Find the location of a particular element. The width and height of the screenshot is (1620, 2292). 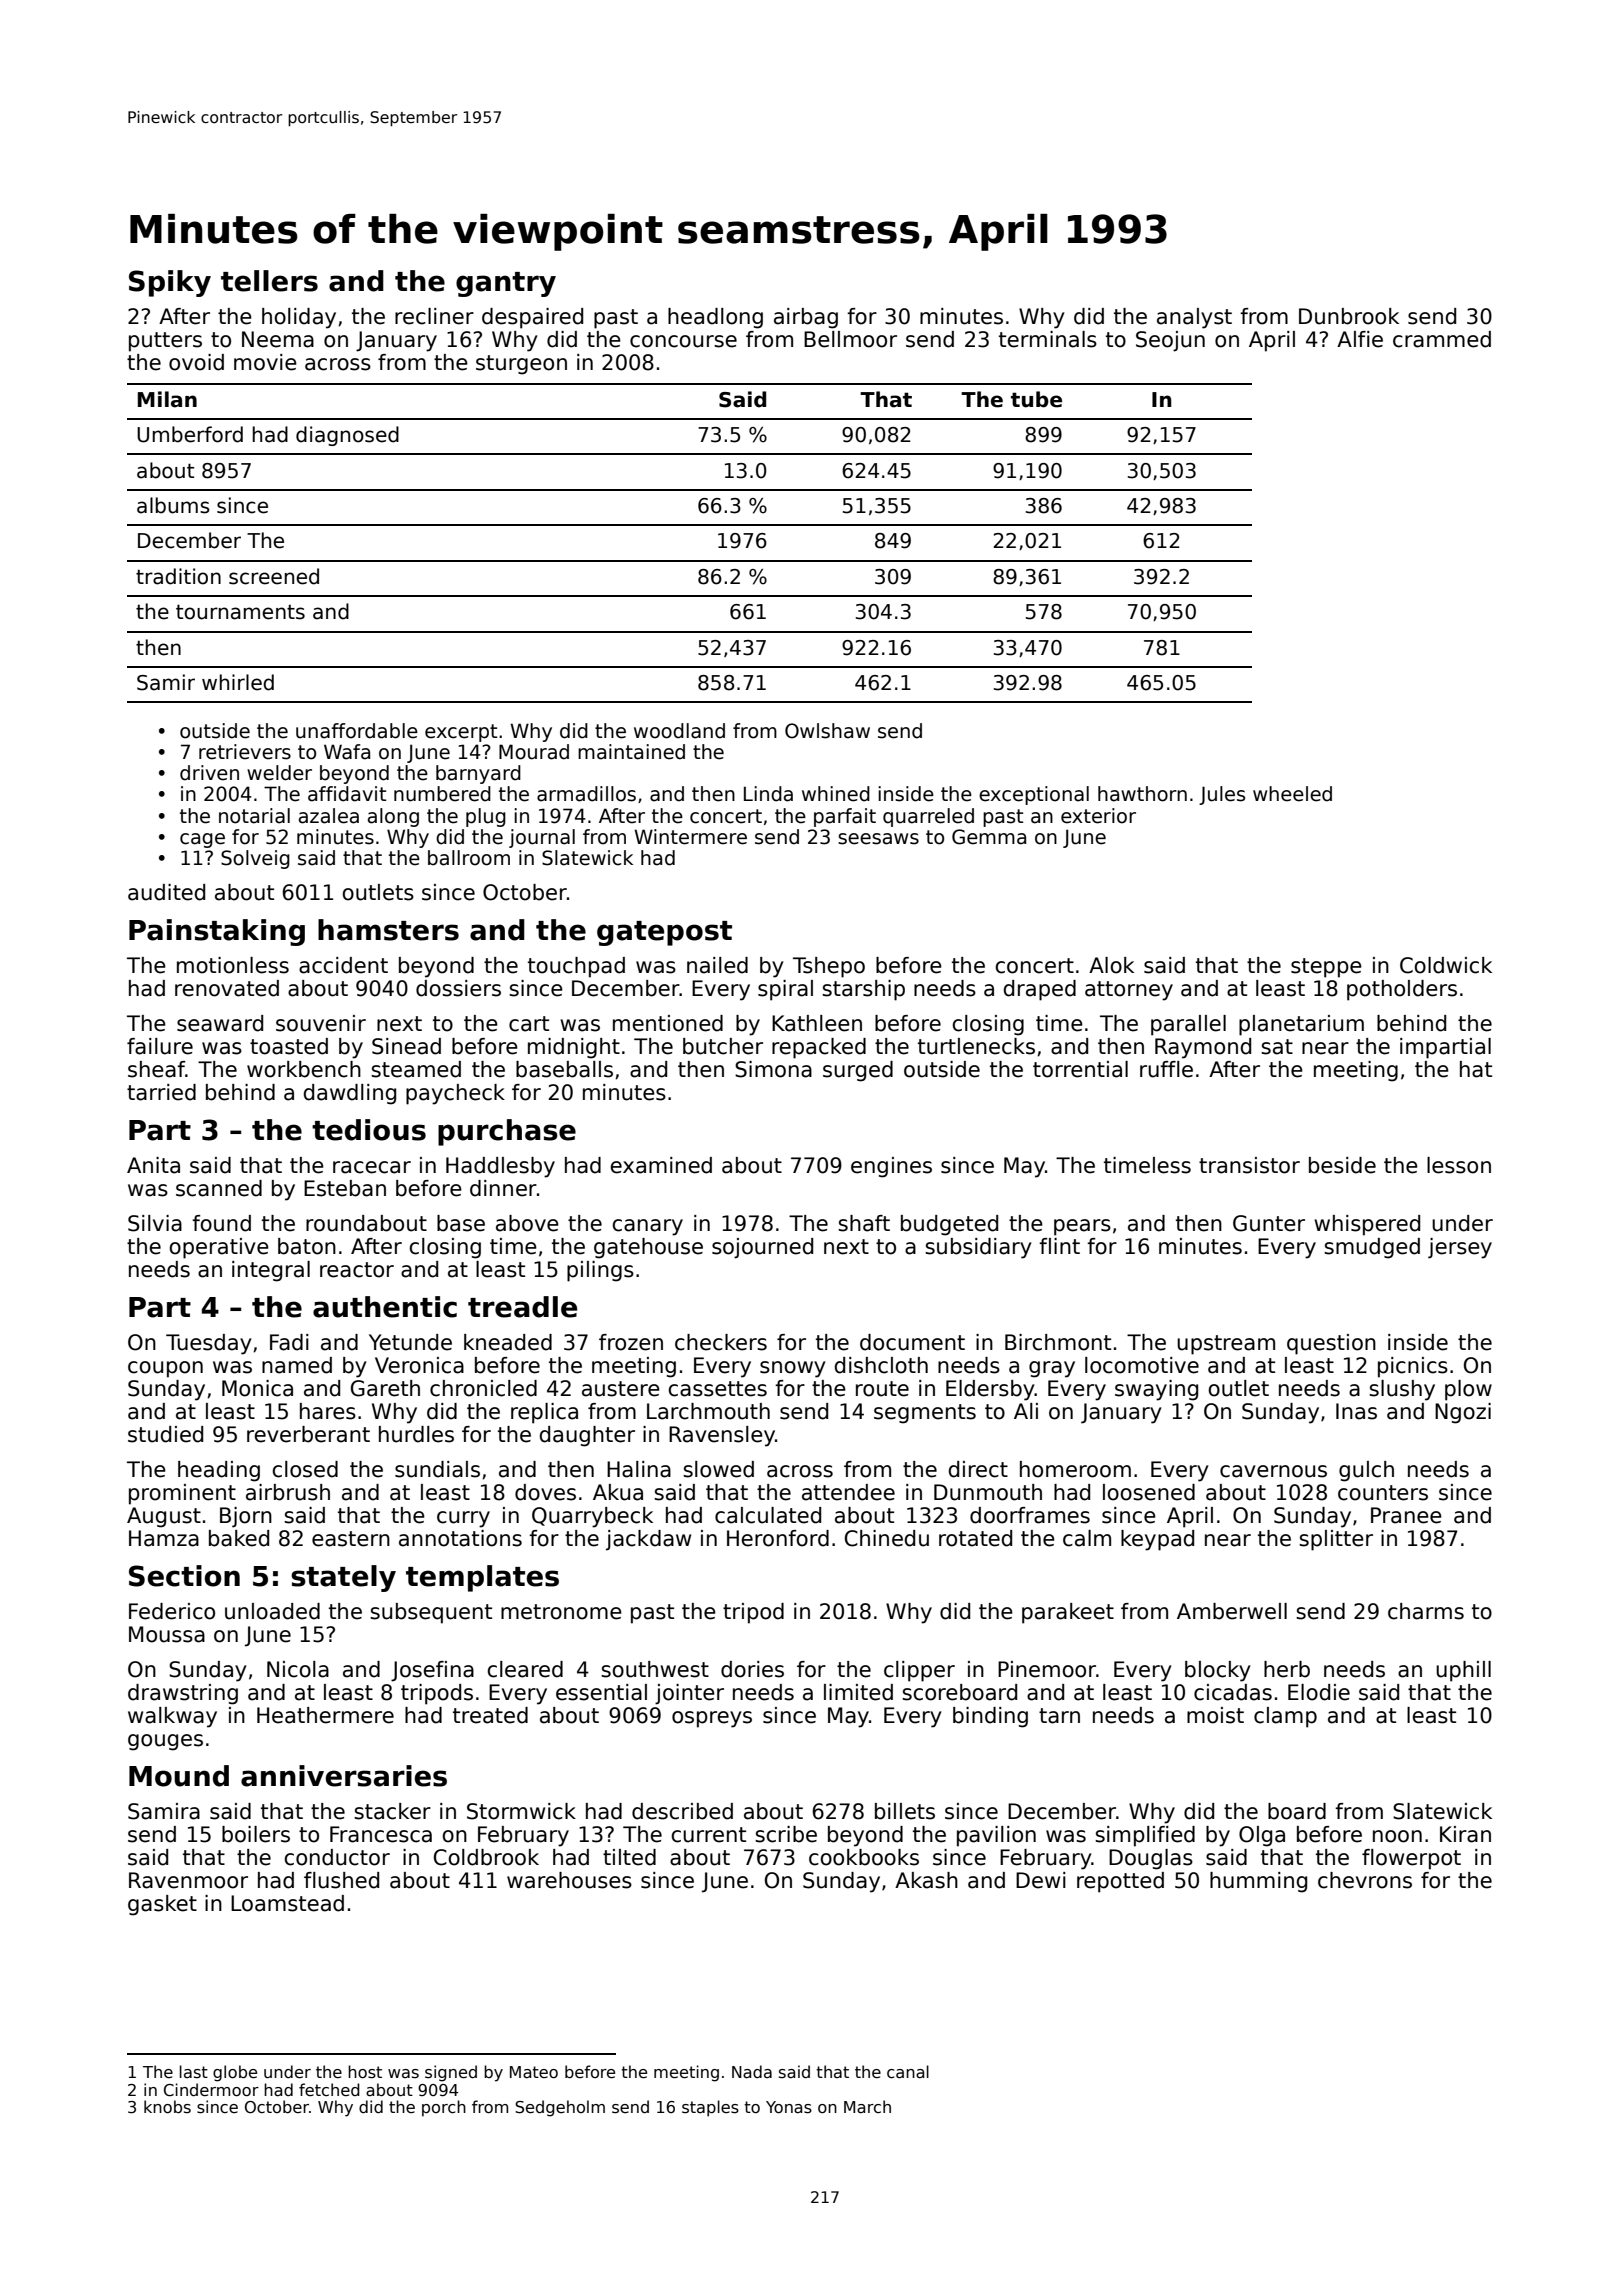

Solveig is located at coordinates (255, 859).
